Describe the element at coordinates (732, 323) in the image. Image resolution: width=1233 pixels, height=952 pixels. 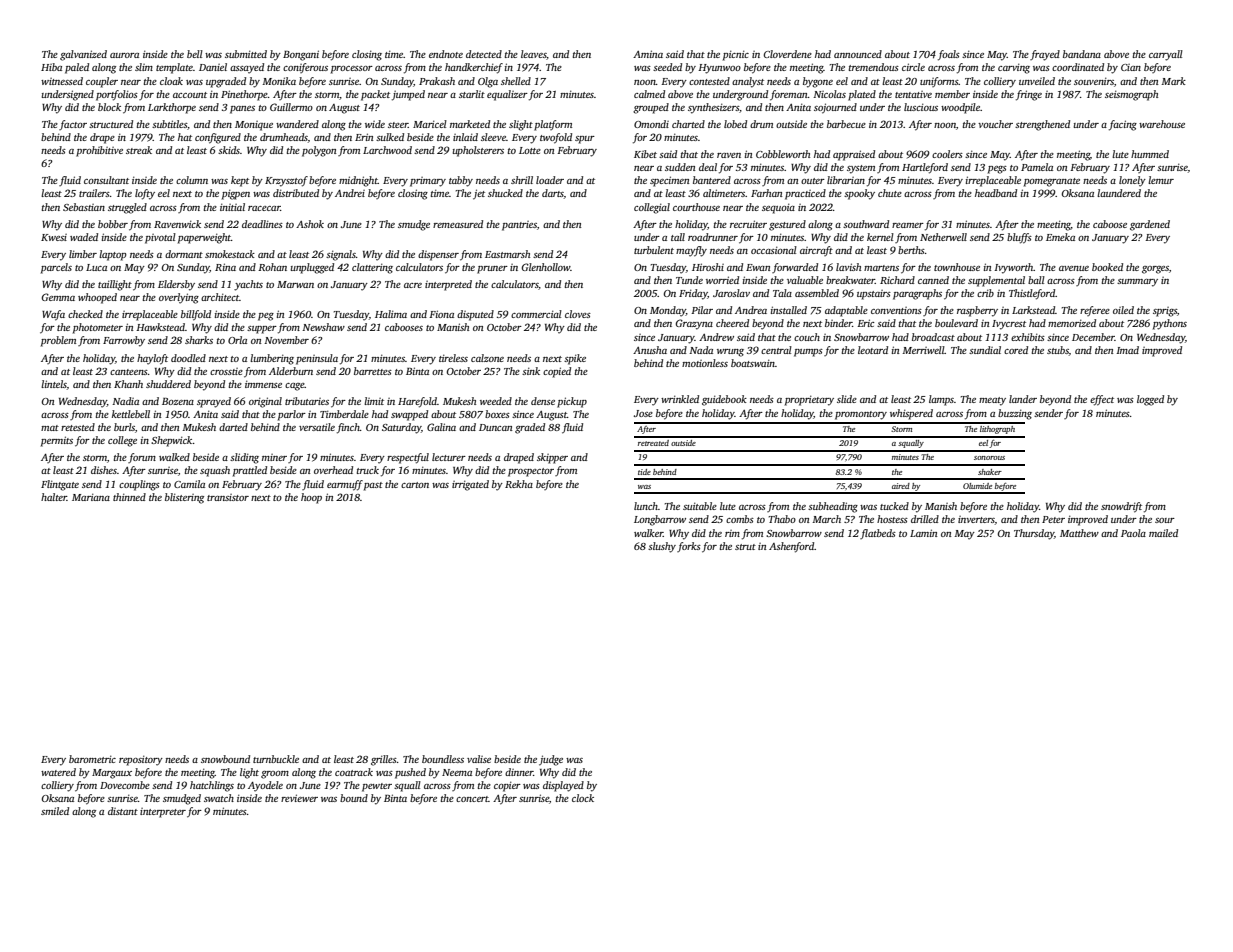
I see `cheered` at that location.
